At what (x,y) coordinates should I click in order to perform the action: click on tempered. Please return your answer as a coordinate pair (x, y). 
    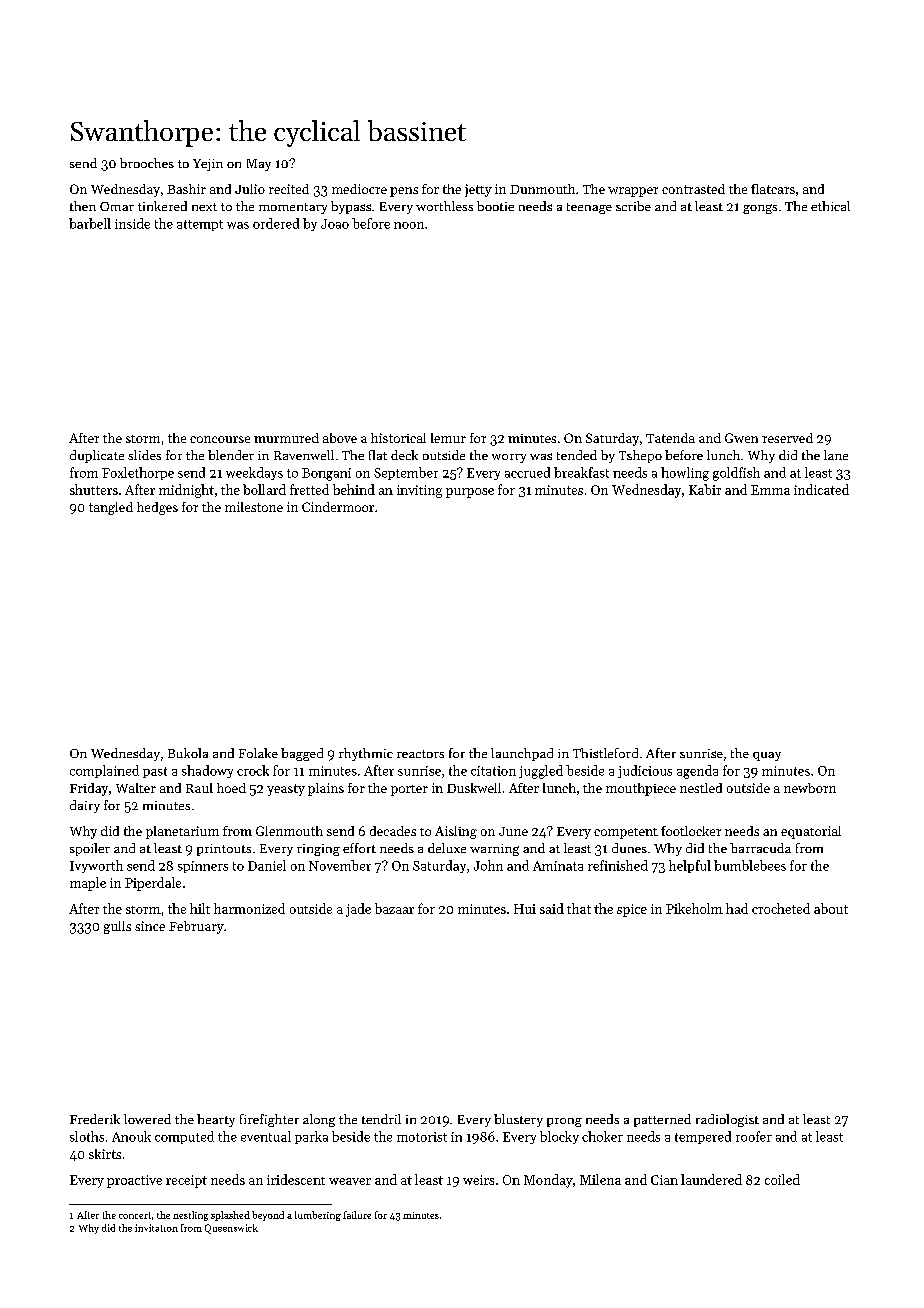
    Looking at the image, I should click on (703, 1137).
